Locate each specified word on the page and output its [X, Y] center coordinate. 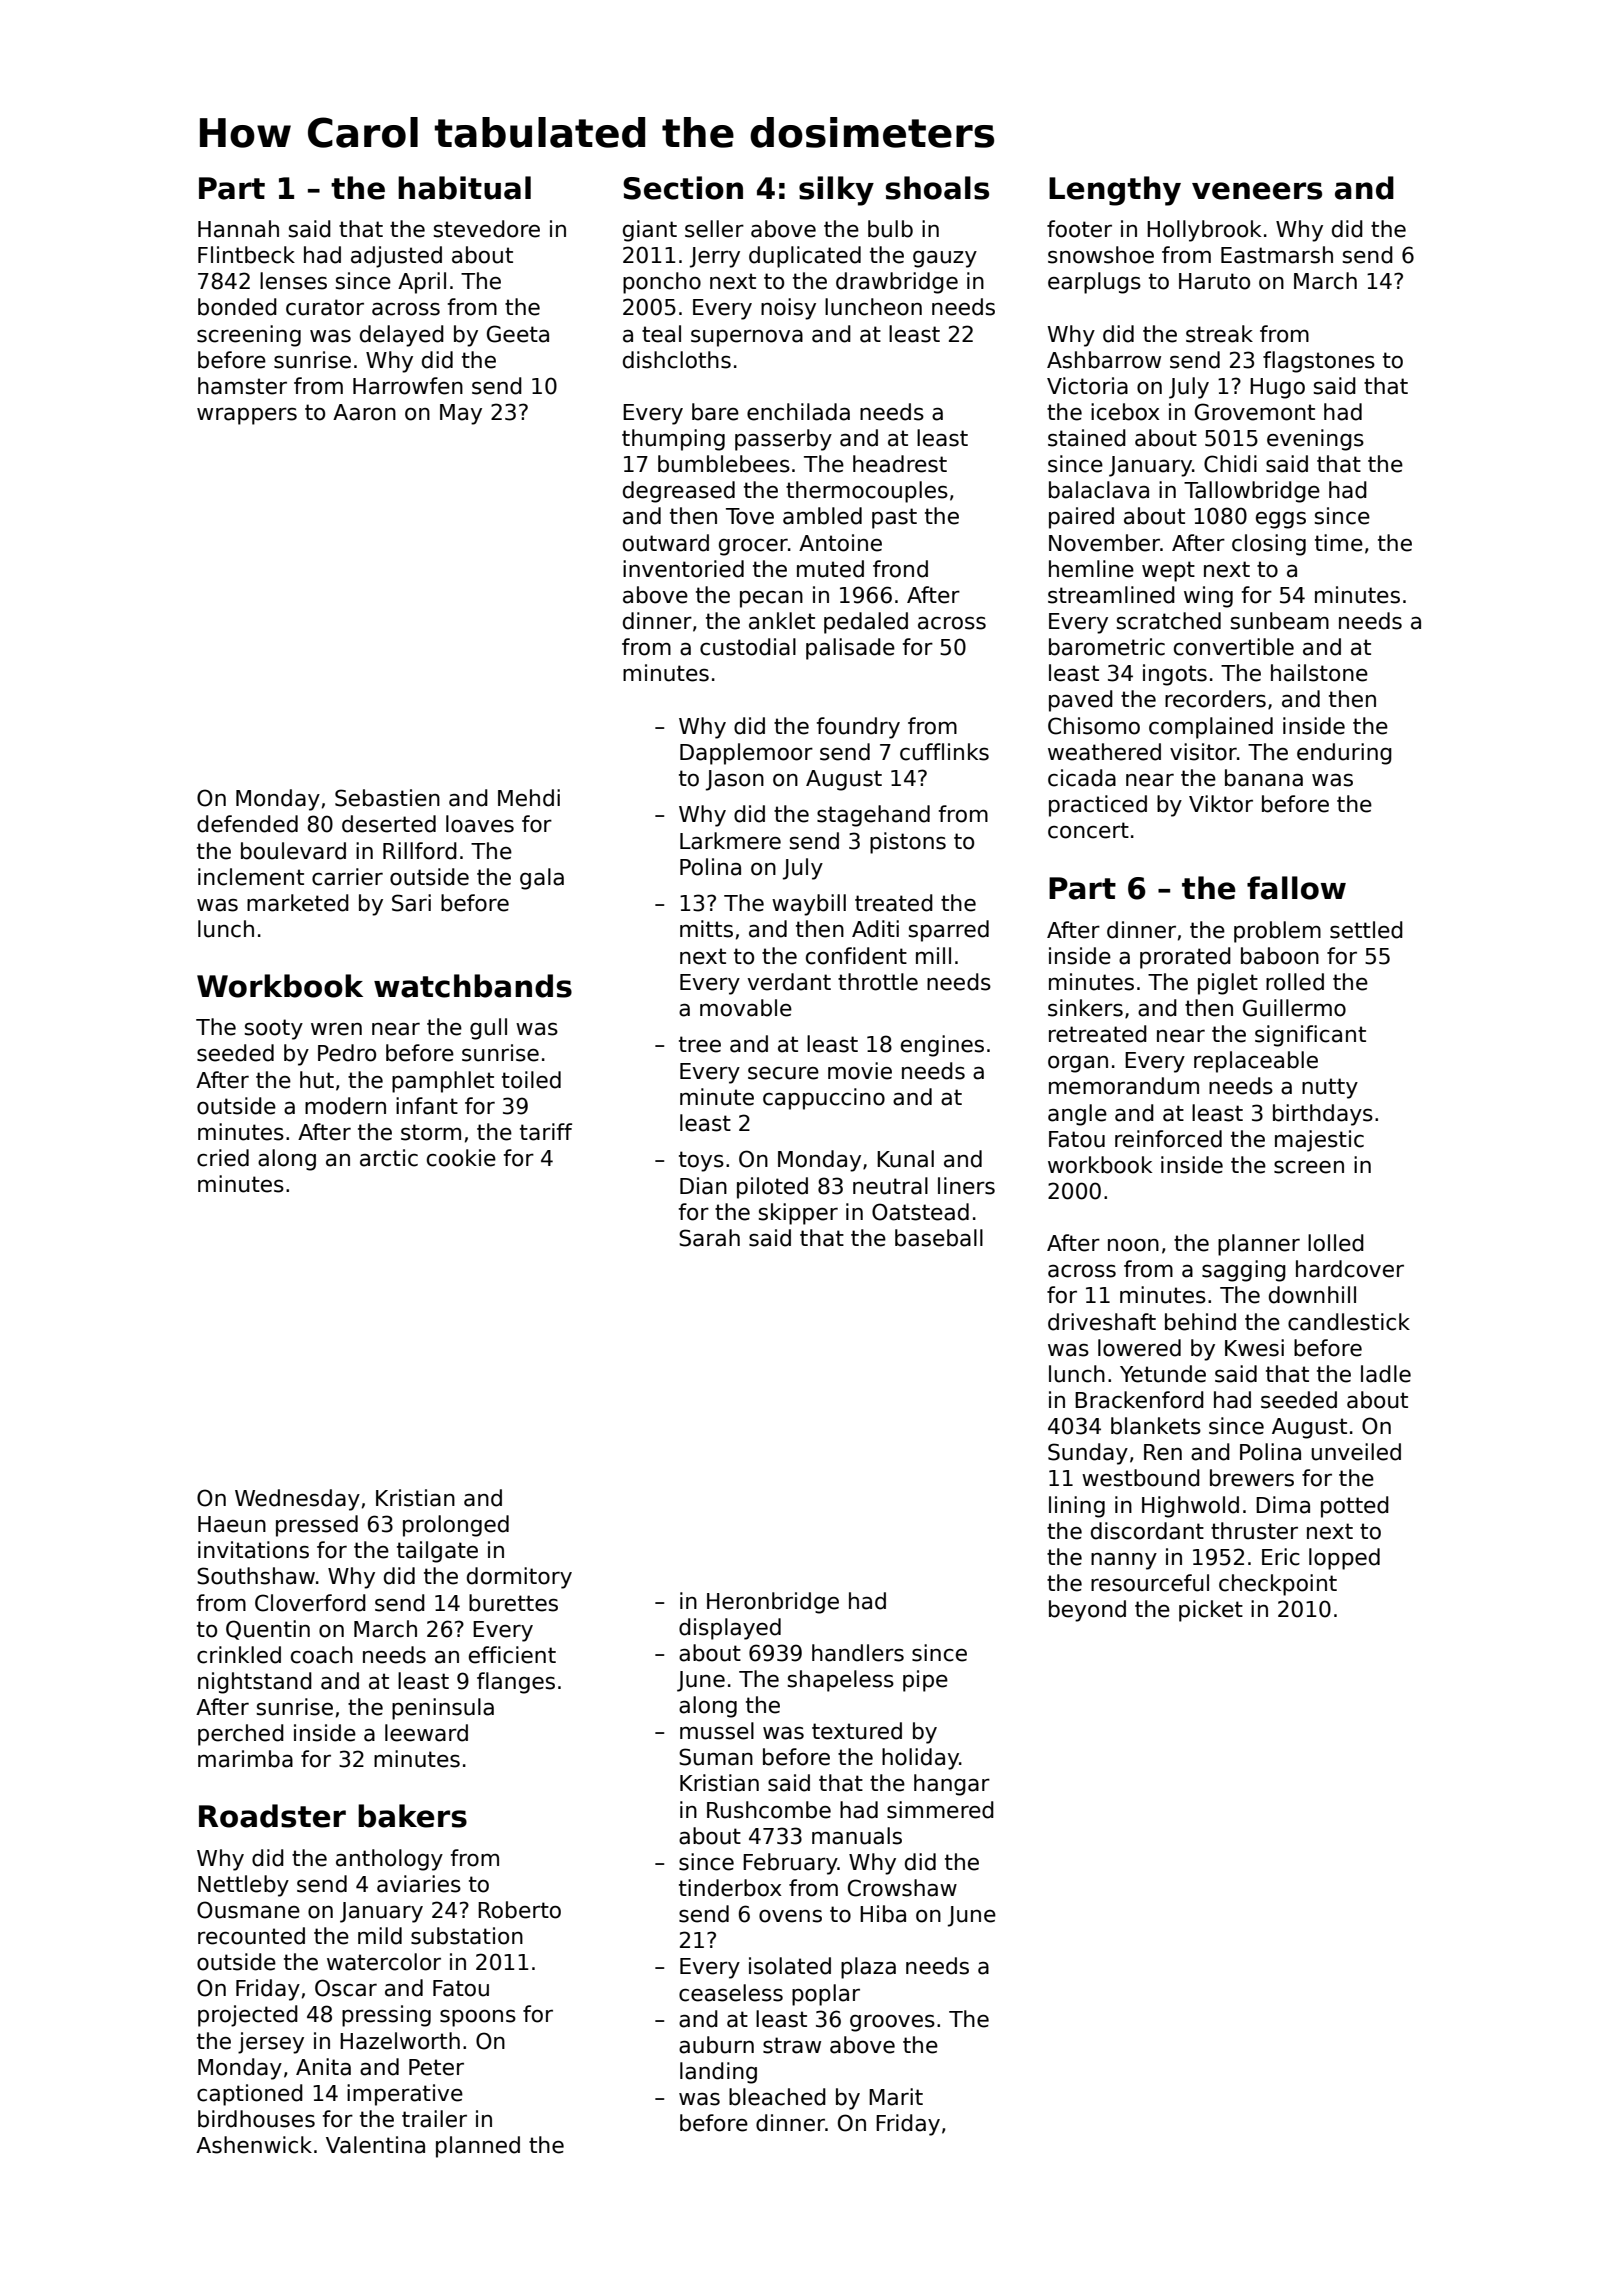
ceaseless [731, 1993]
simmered [940, 1810]
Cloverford [310, 1603]
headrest [900, 464]
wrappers [247, 416]
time [1339, 543]
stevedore [487, 229]
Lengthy [1115, 191]
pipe [925, 1681]
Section [683, 188]
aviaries [419, 1884]
